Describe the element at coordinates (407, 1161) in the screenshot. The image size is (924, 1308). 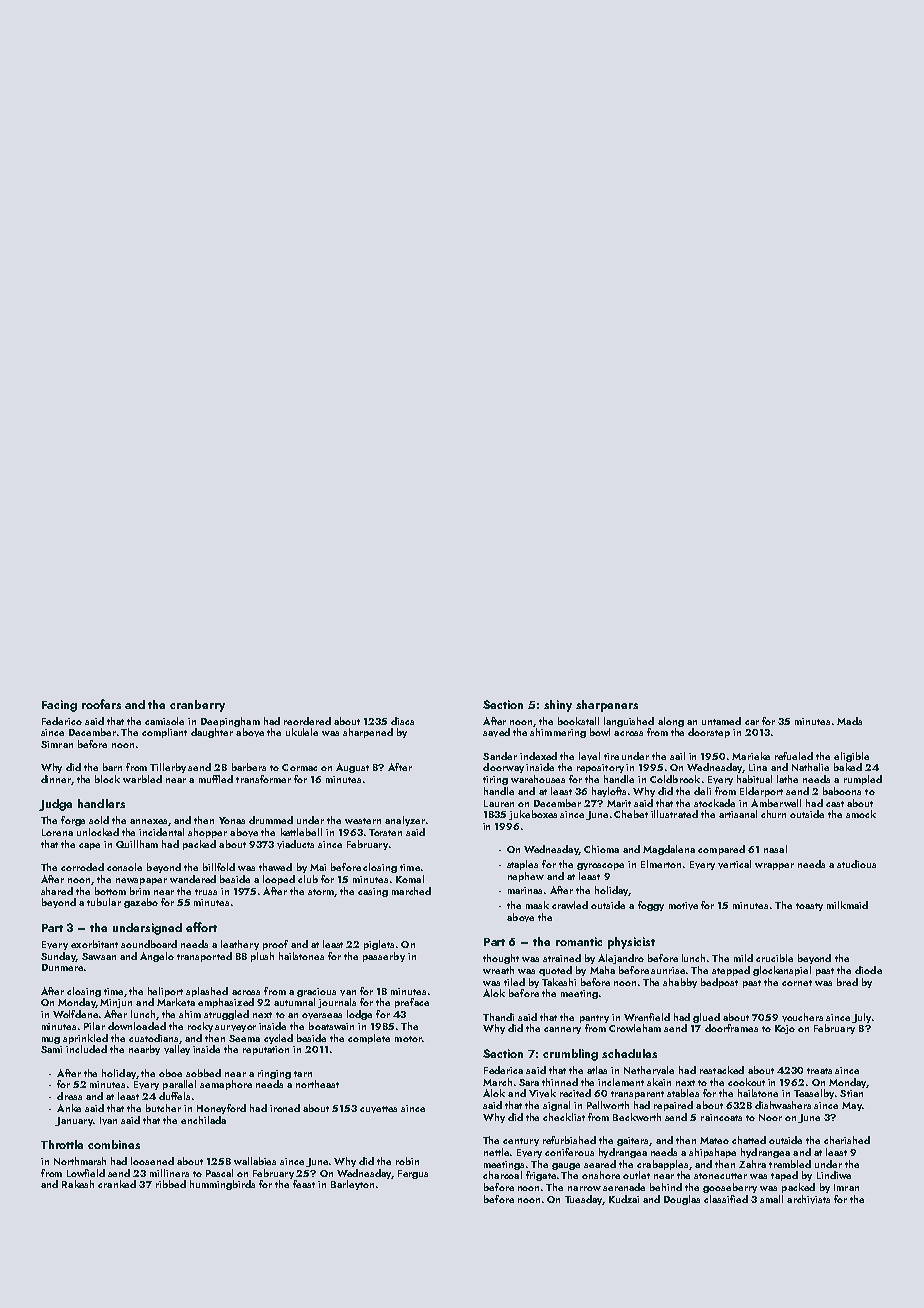
I see `robin` at that location.
